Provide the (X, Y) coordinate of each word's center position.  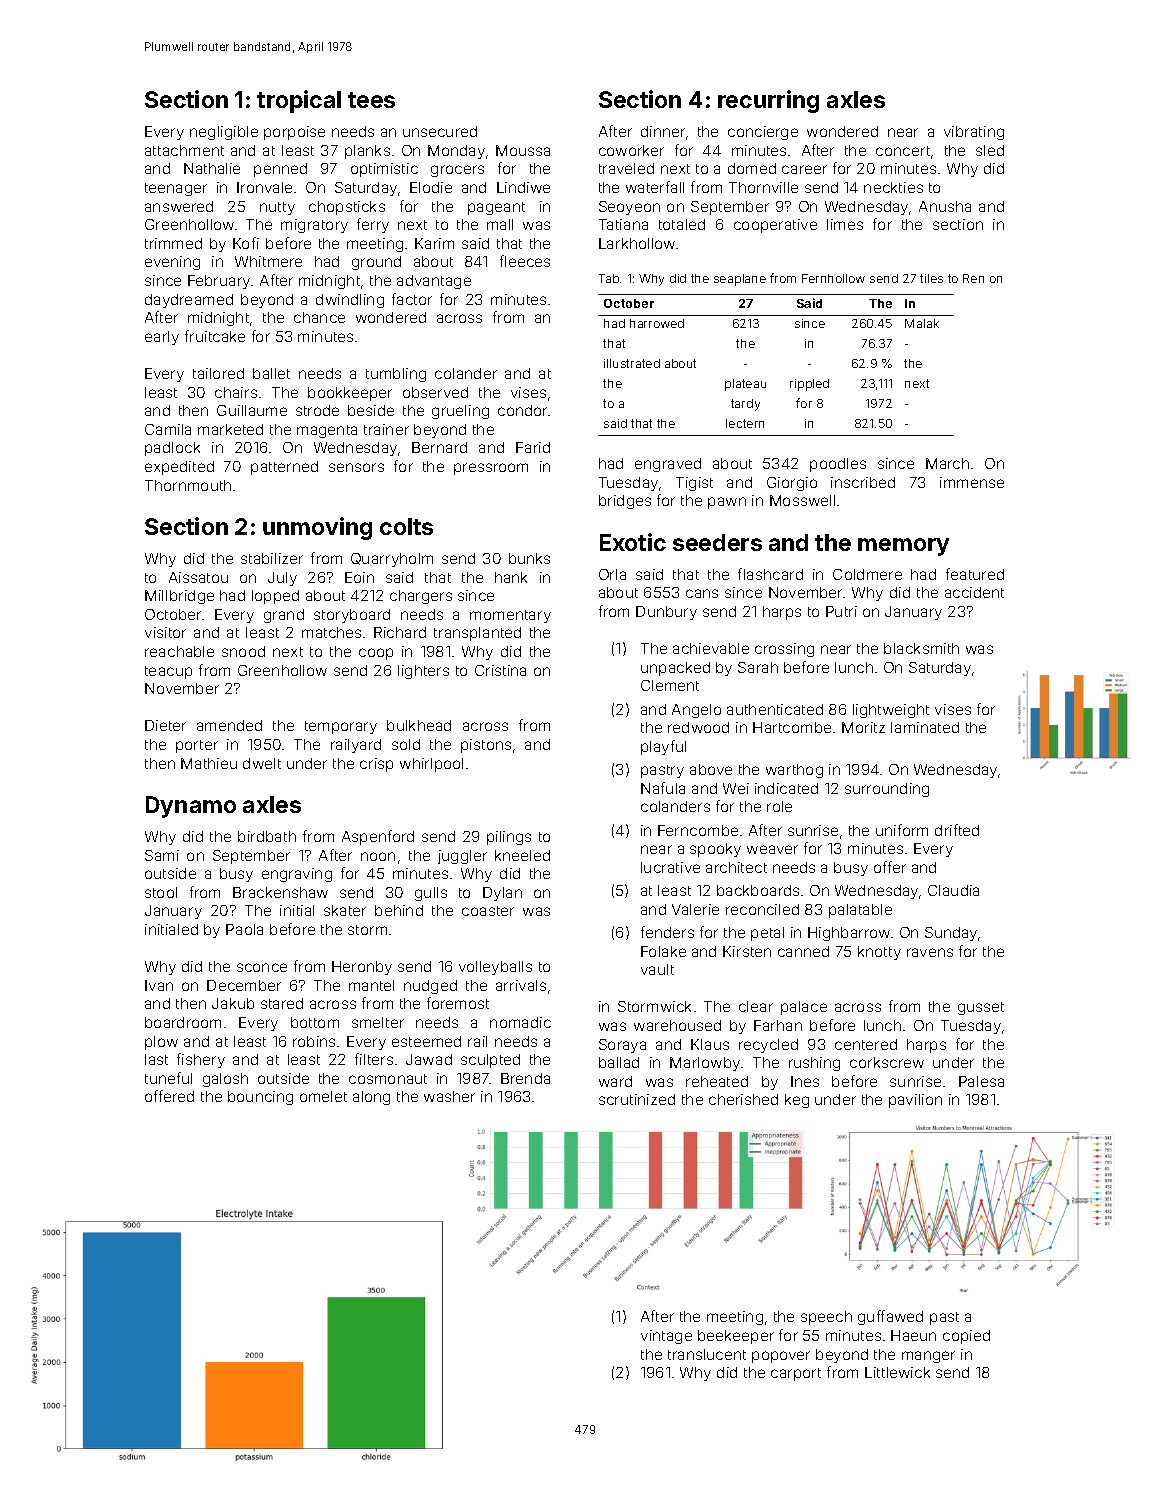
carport (796, 1374)
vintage (666, 1337)
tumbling (396, 375)
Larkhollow (637, 243)
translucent (707, 1354)
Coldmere (867, 574)
